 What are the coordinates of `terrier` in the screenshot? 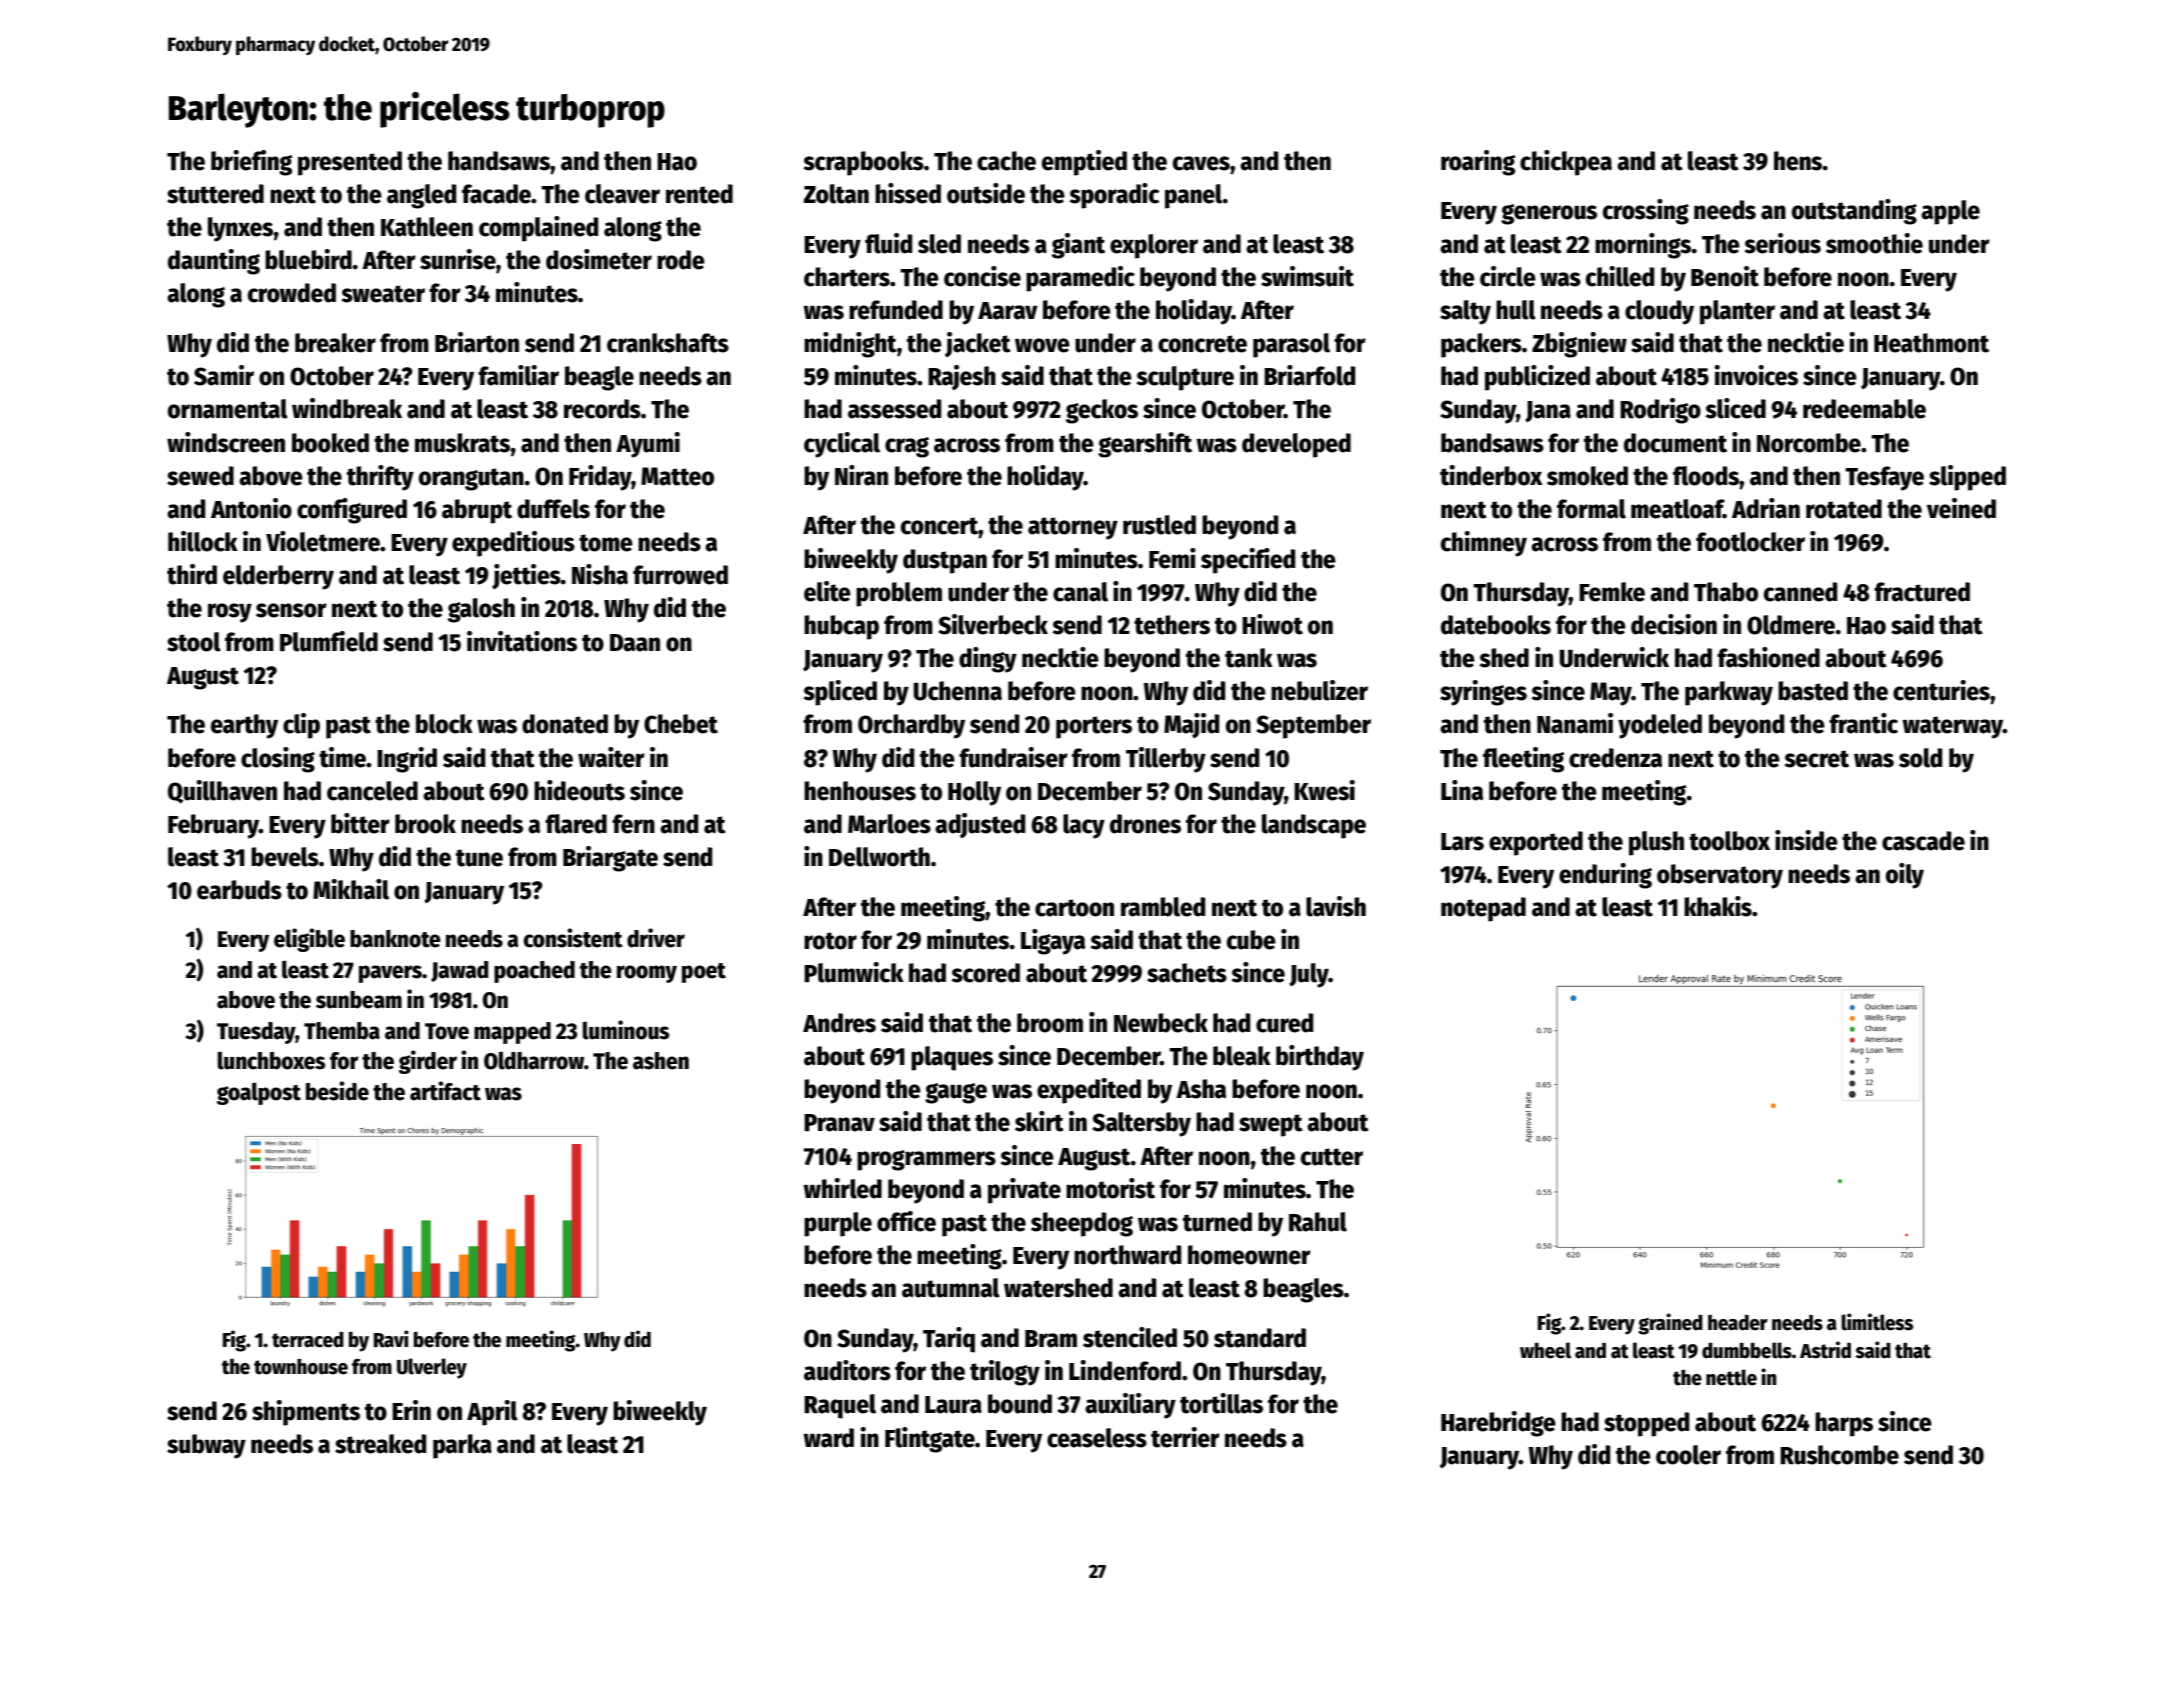 It's located at (1185, 1437).
